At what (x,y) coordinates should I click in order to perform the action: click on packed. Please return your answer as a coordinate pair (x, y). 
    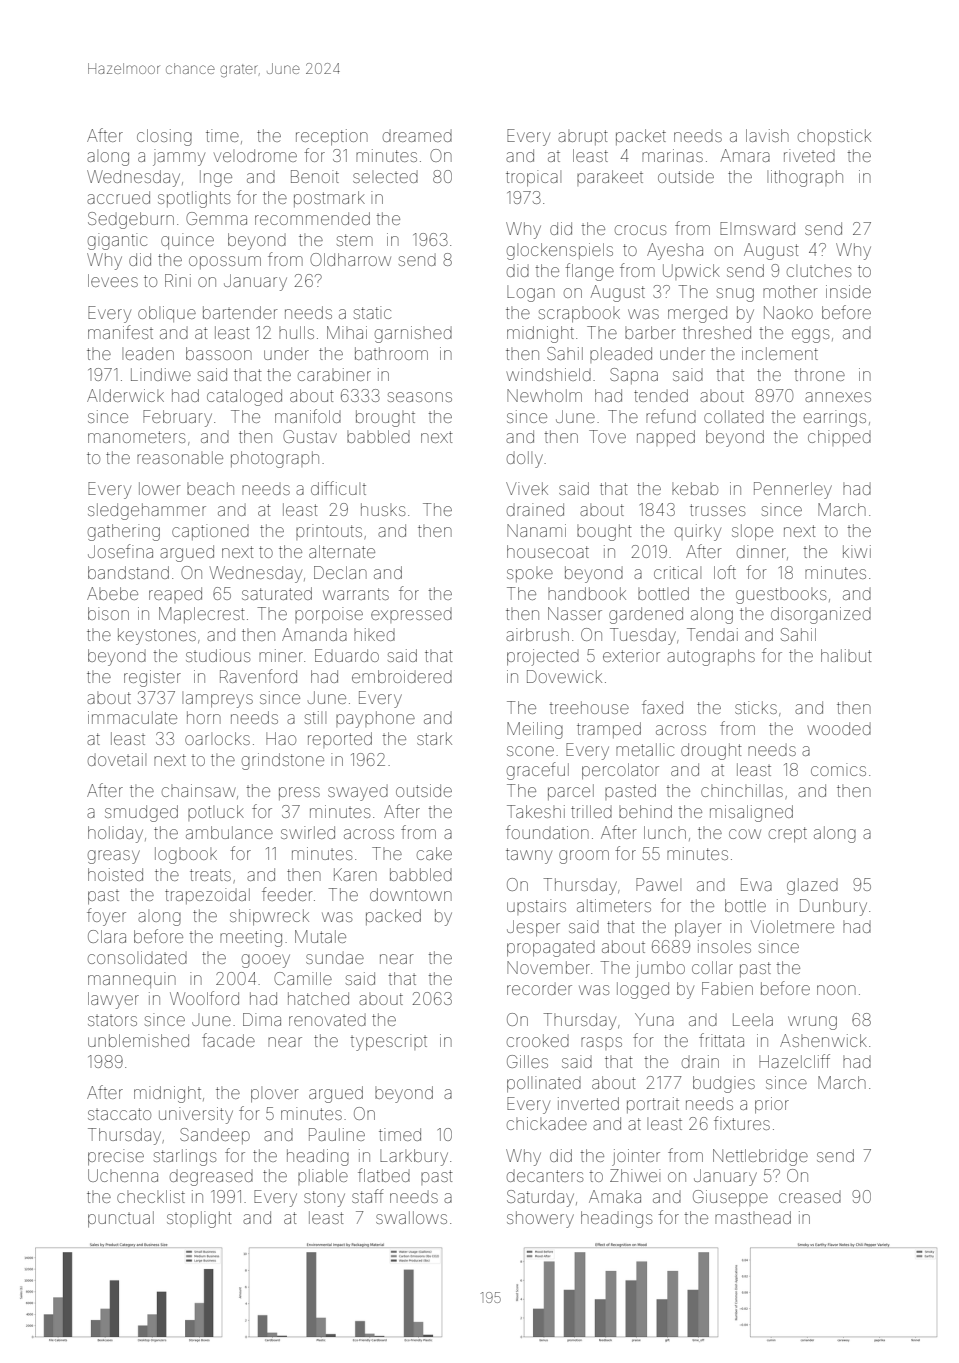
    Looking at the image, I should click on (393, 917).
